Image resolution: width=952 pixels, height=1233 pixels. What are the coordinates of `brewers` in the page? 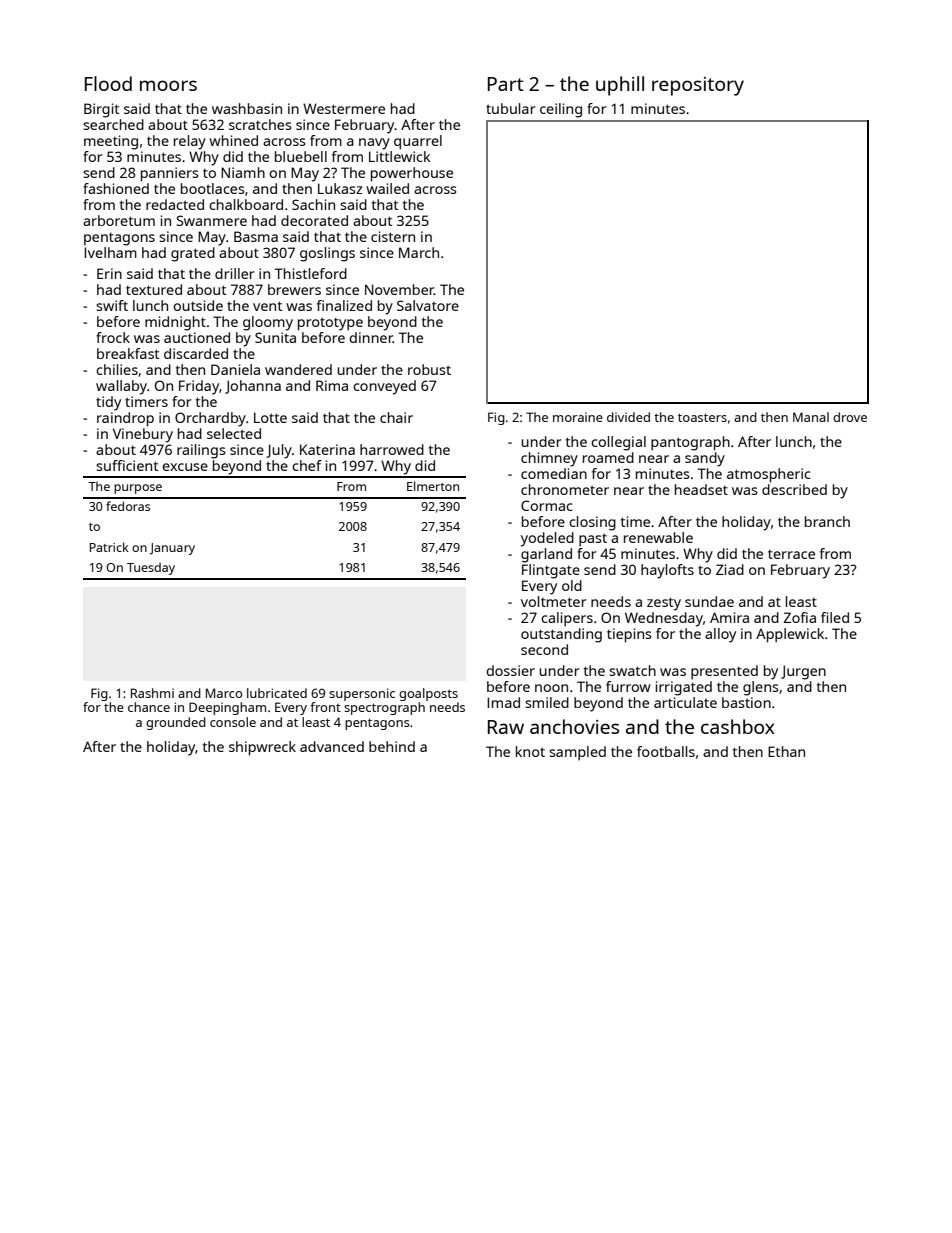 It's located at (294, 289).
